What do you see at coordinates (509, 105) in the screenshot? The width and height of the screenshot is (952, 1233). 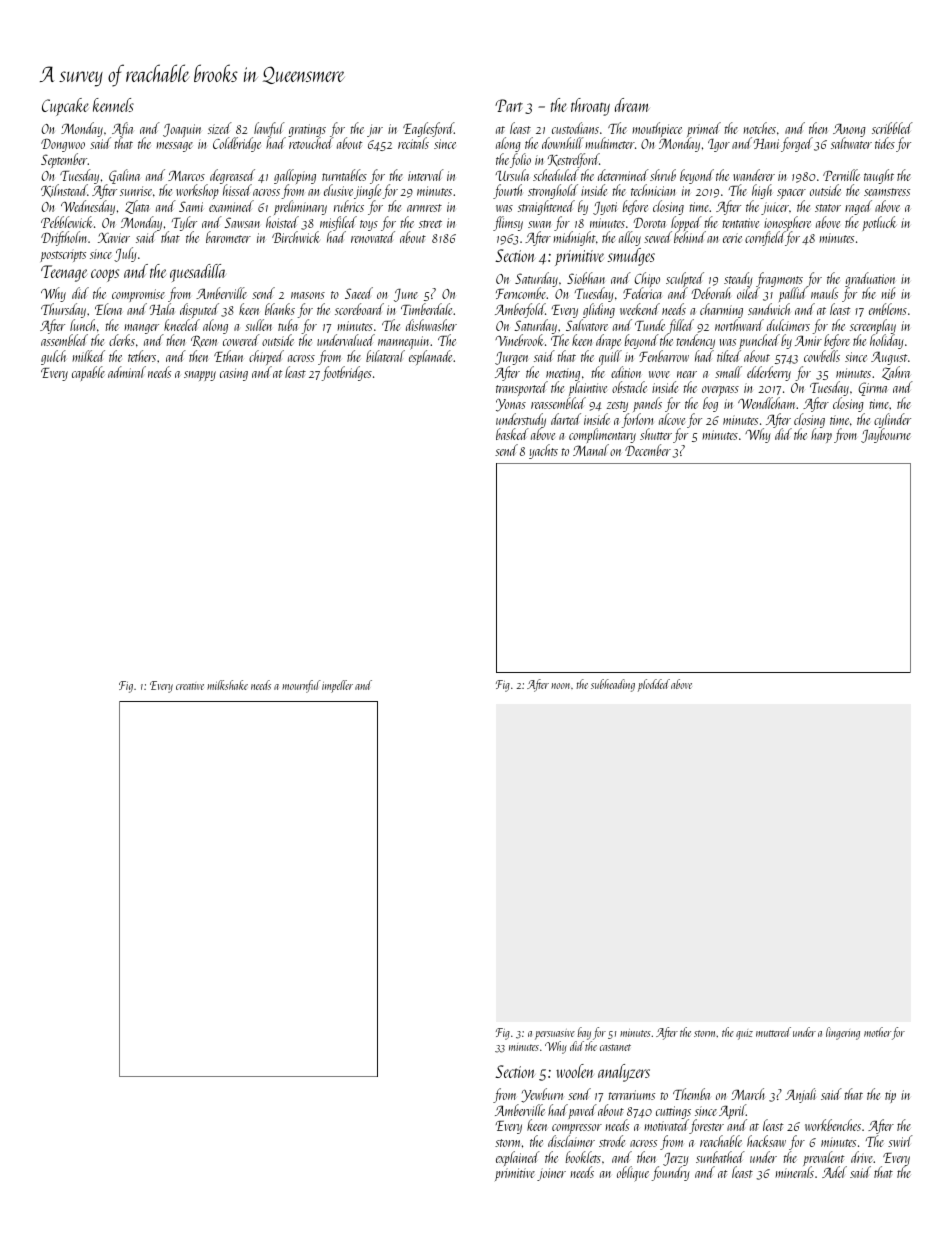 I see `Part` at bounding box center [509, 105].
